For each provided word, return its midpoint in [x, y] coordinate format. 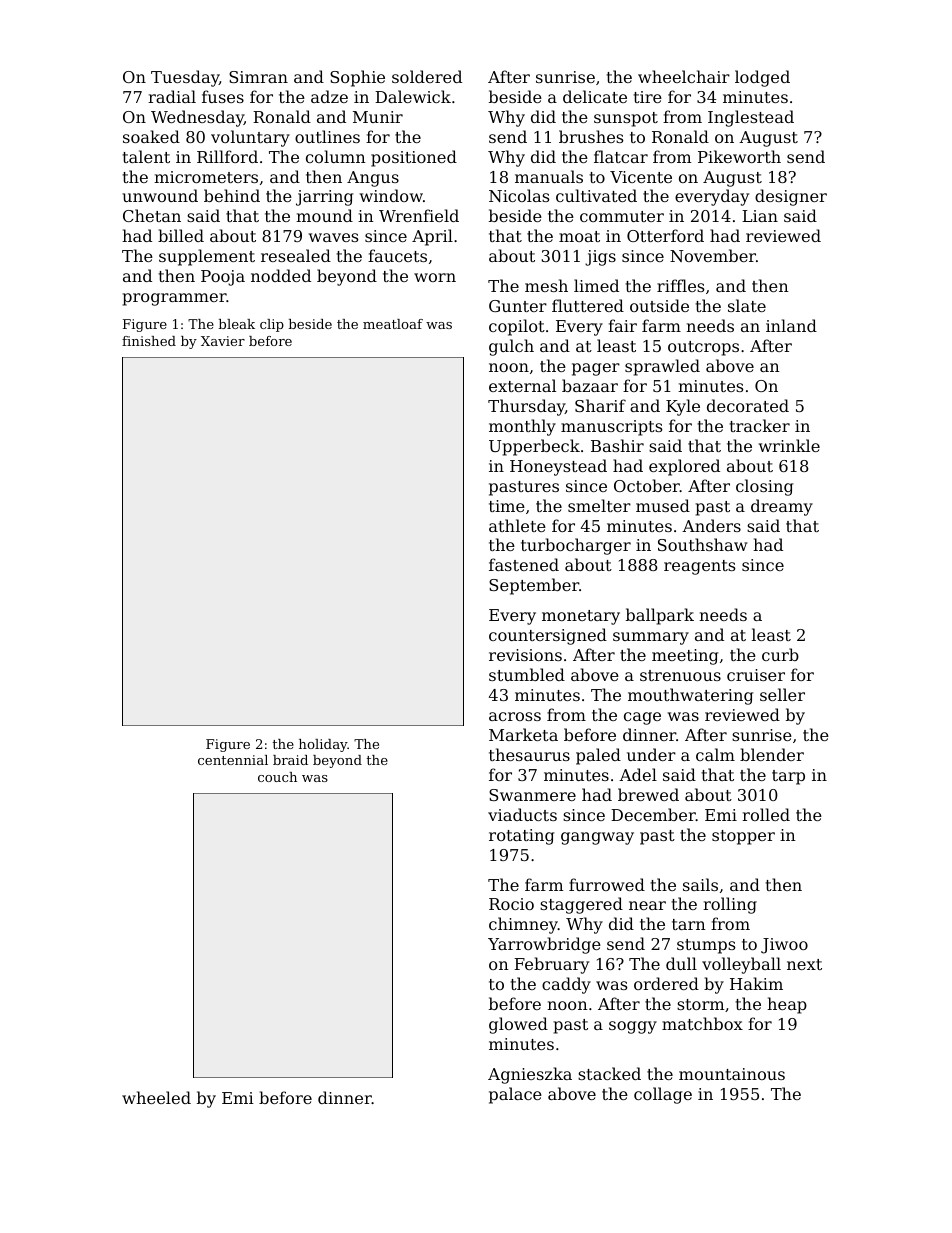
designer [791, 197]
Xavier [223, 341]
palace [515, 1095]
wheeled [156, 1097]
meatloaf [393, 324]
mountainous [732, 1074]
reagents [699, 567]
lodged [762, 78]
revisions [525, 655]
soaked [151, 136]
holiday [323, 745]
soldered [427, 76]
